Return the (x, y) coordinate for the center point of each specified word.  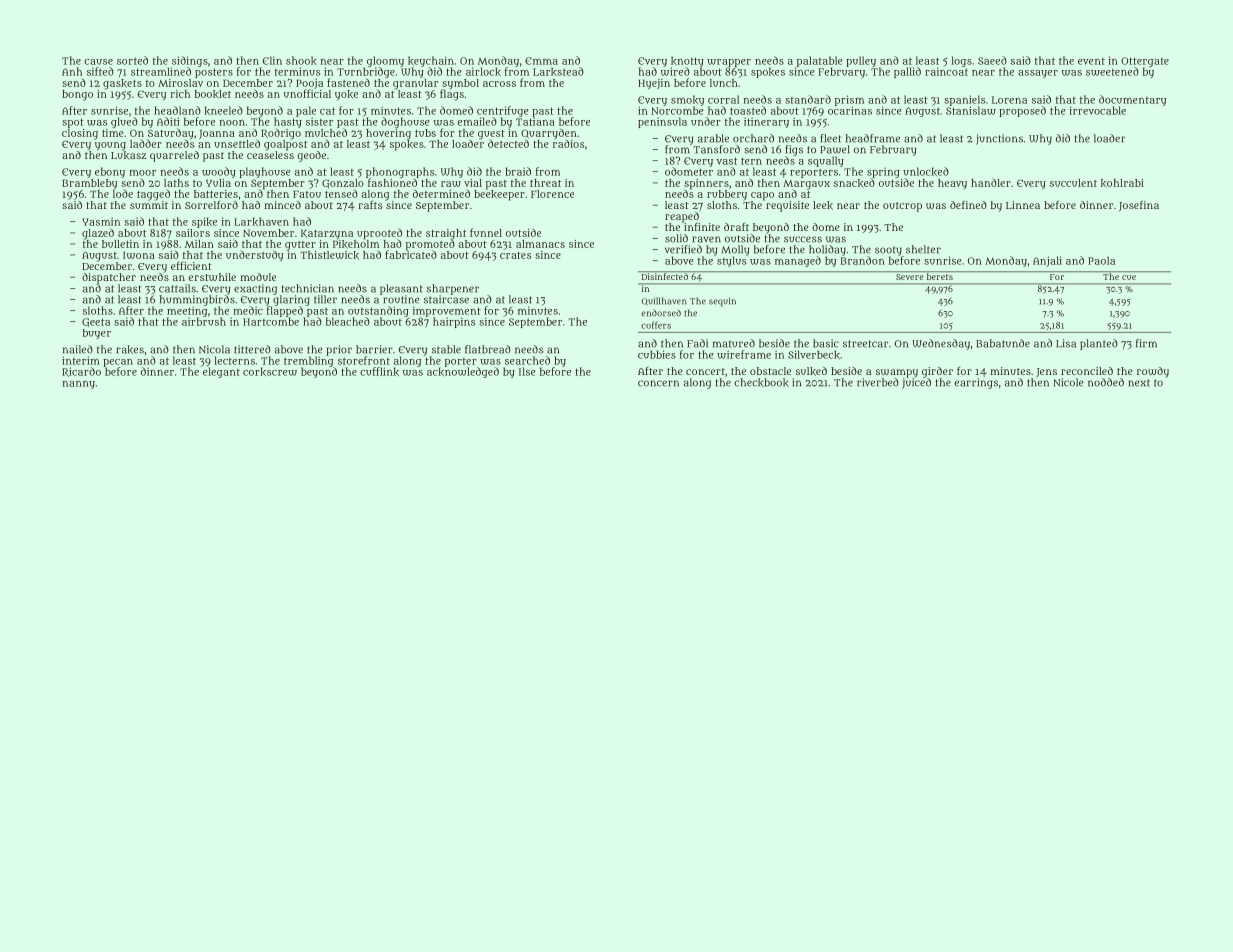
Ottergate (1145, 62)
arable (713, 138)
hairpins (454, 322)
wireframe (744, 354)
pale (306, 111)
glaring (291, 300)
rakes (130, 349)
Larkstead (558, 71)
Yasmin (101, 221)
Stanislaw (971, 110)
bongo (77, 95)
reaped (682, 217)
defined (968, 205)
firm (1146, 343)
